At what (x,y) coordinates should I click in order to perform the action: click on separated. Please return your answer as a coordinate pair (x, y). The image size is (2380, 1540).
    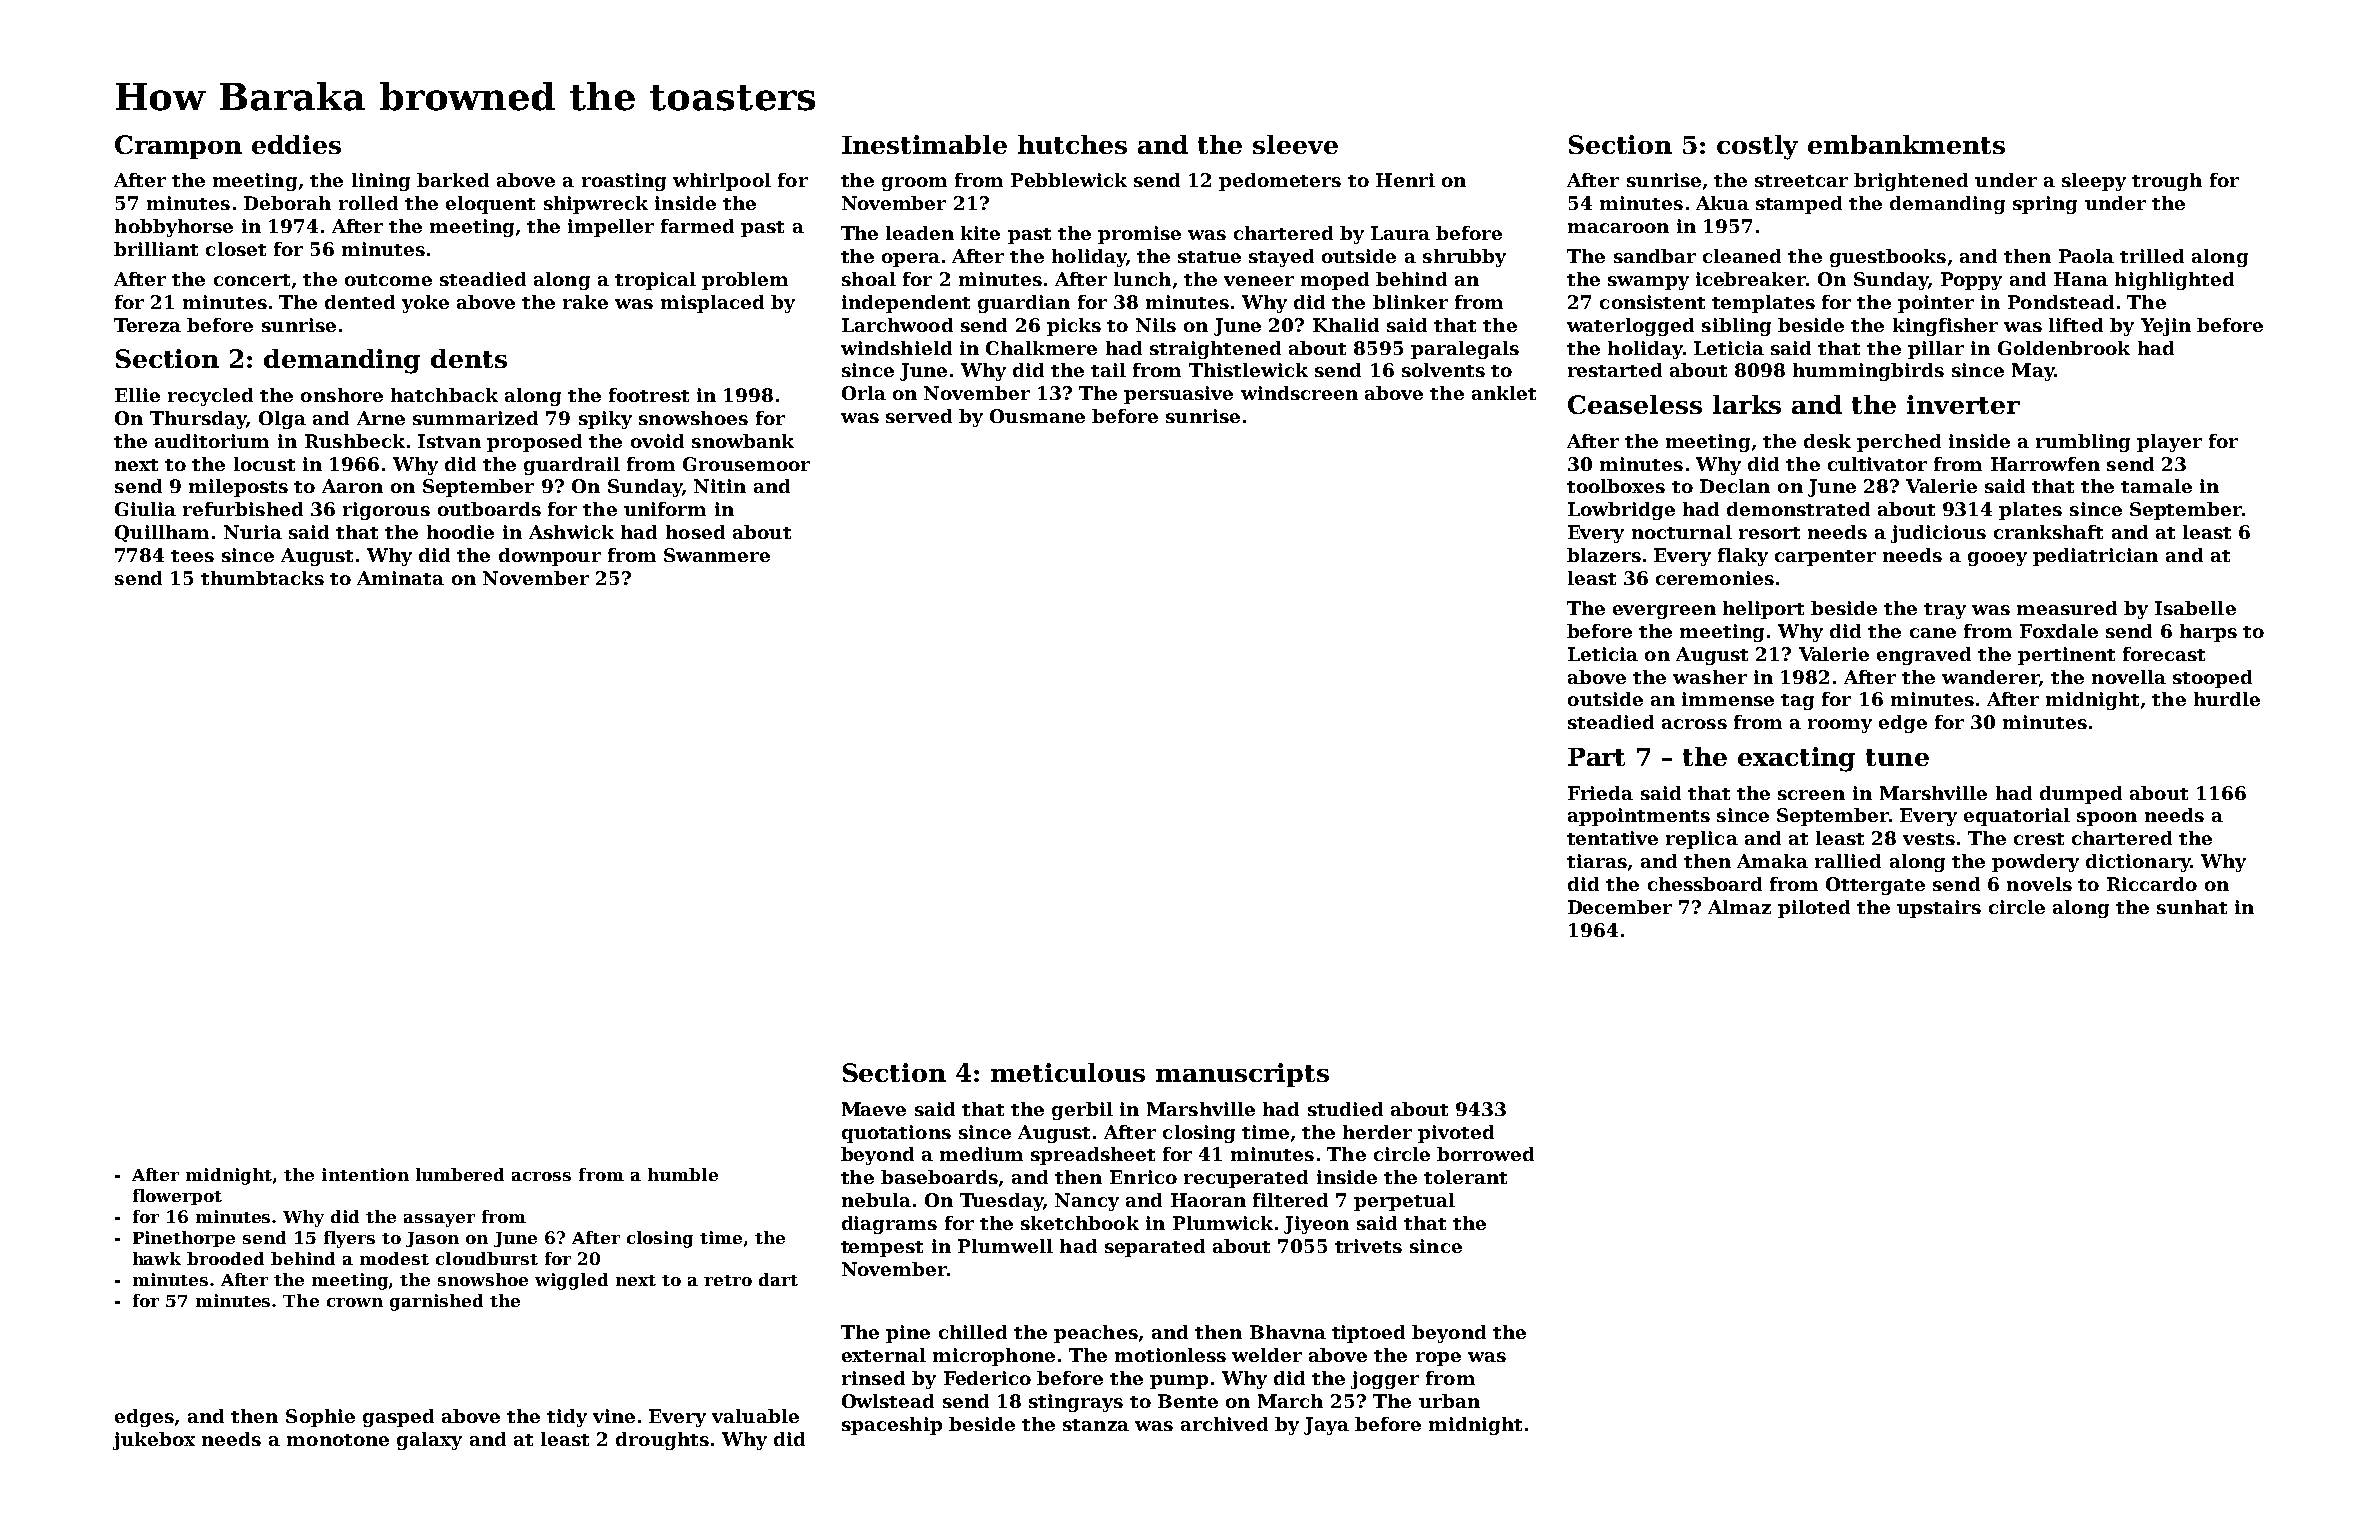
    Looking at the image, I should click on (1155, 1248).
